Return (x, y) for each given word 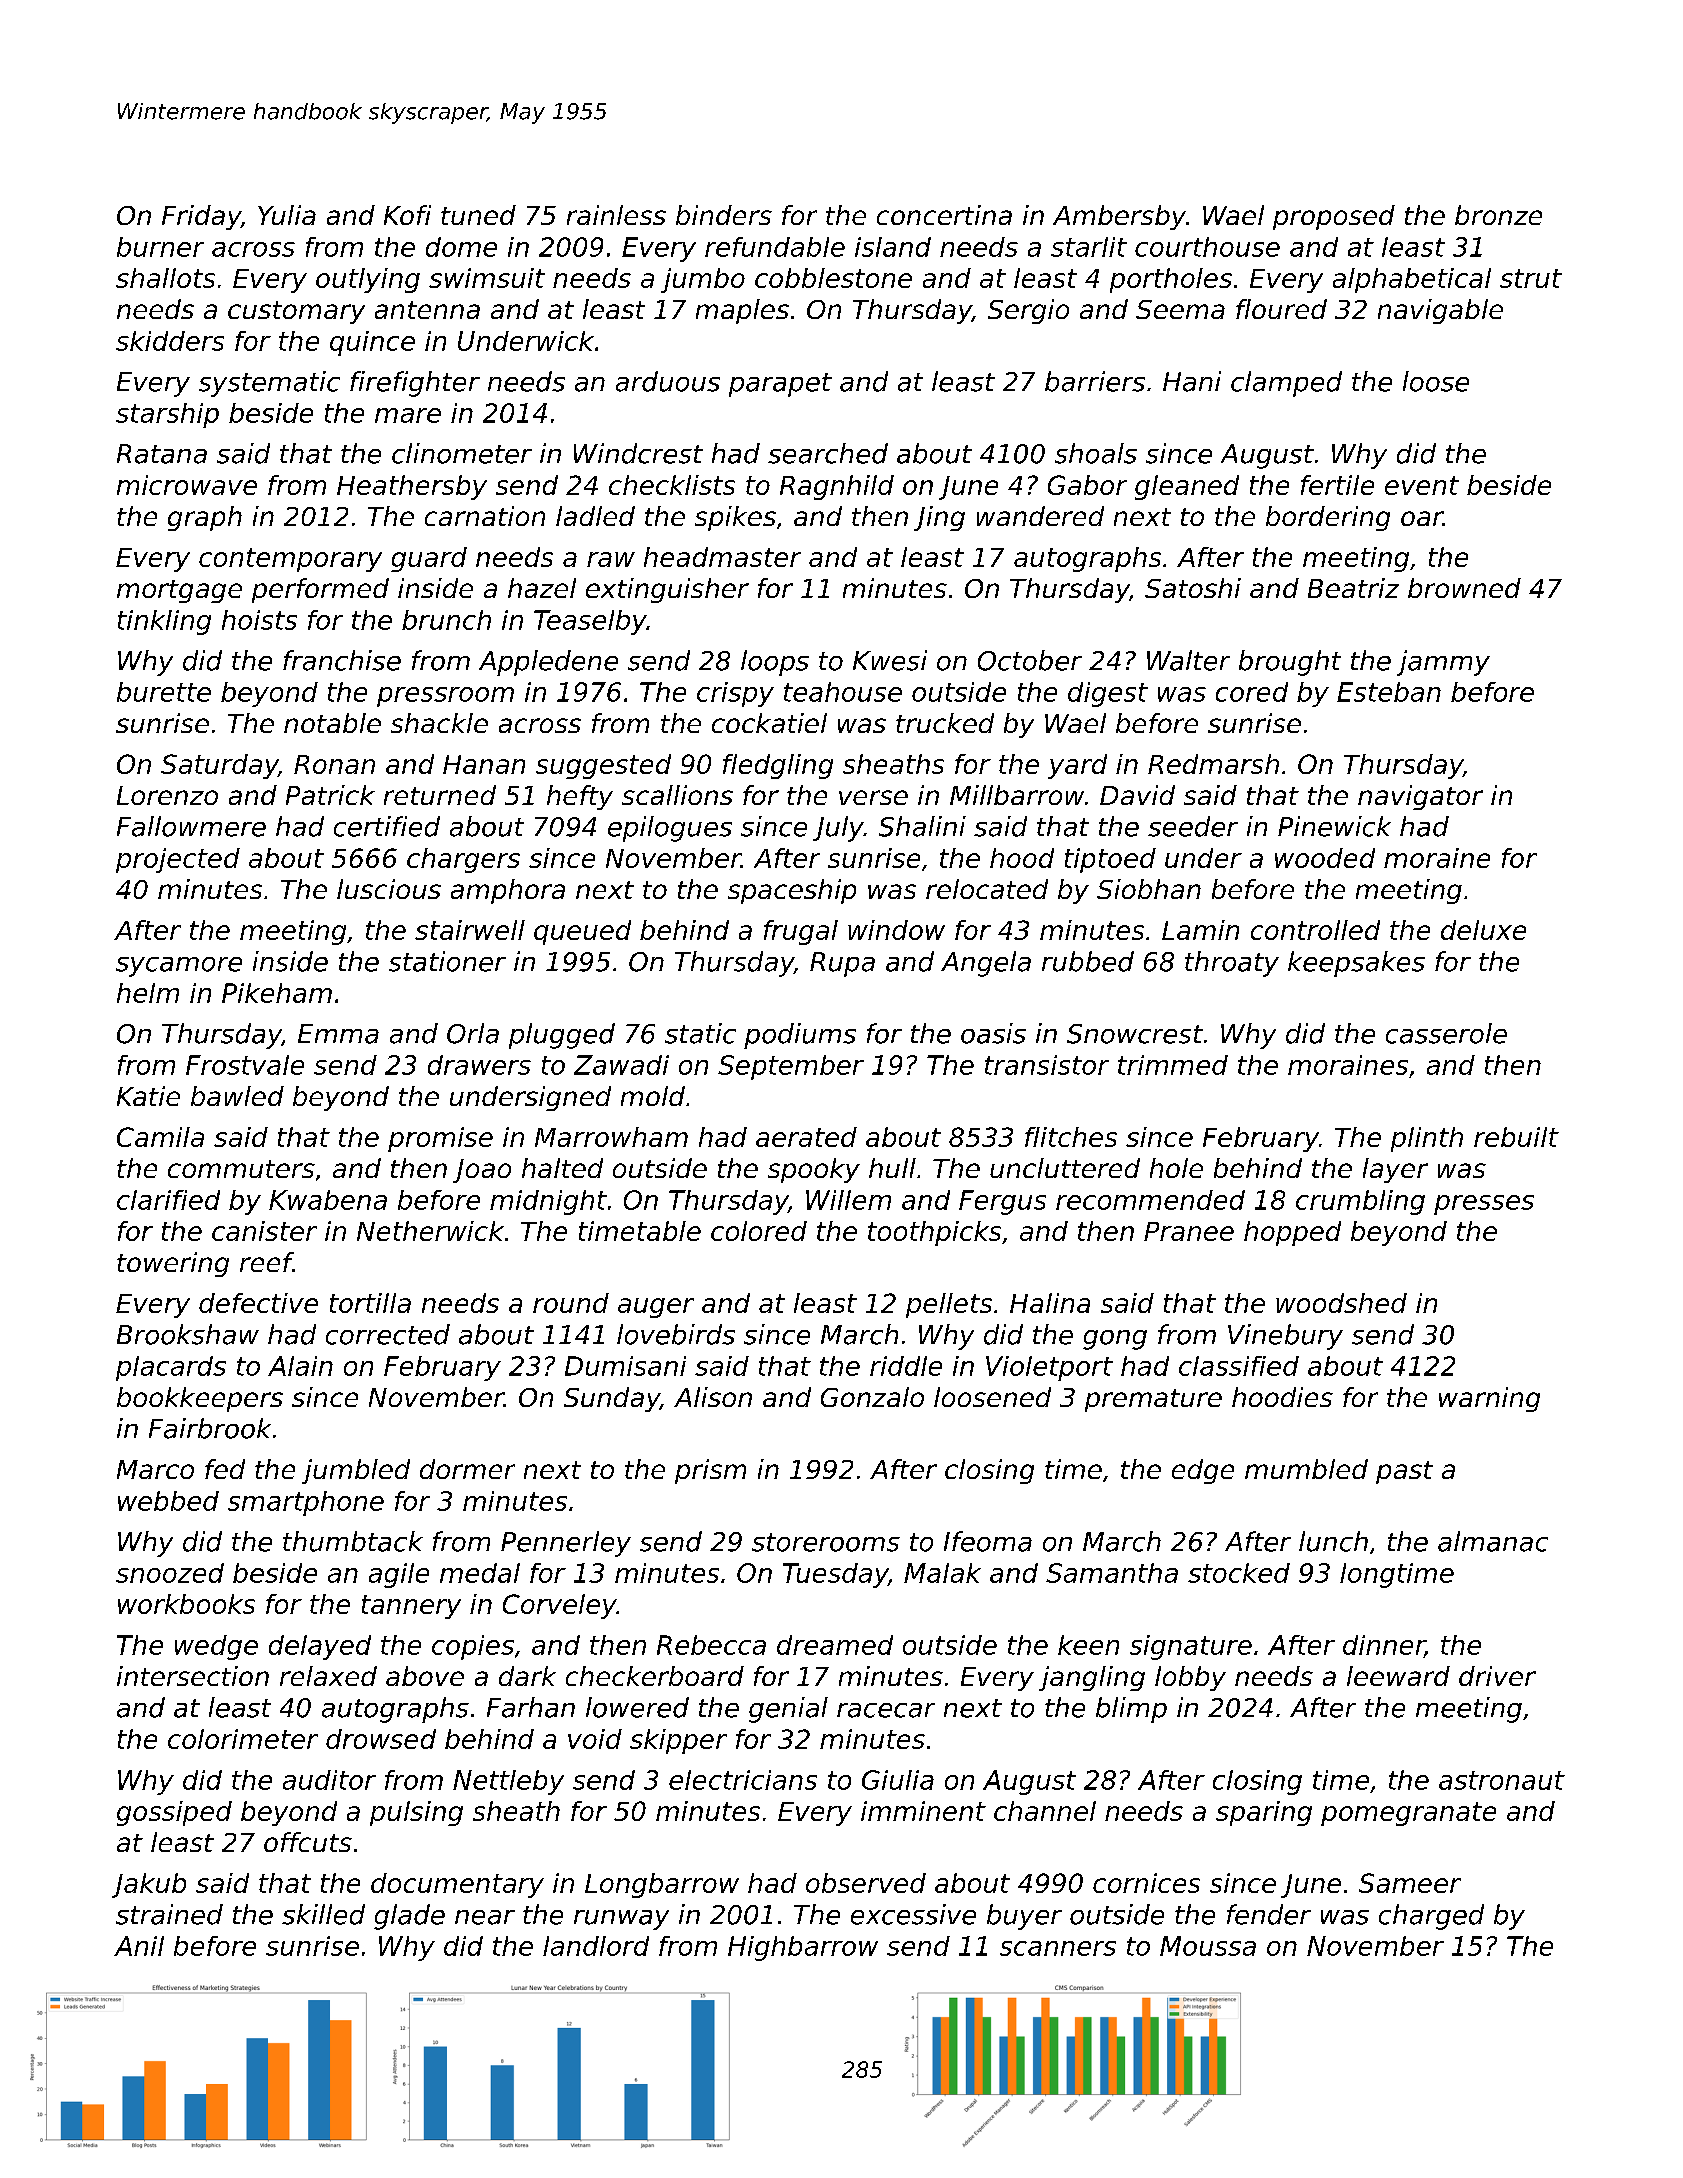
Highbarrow (803, 1948)
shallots (165, 278)
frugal (801, 932)
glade (409, 1917)
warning (1489, 1399)
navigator (1420, 797)
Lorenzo (167, 795)
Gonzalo (872, 1397)
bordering (1328, 518)
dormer (467, 1469)
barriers (1095, 381)
